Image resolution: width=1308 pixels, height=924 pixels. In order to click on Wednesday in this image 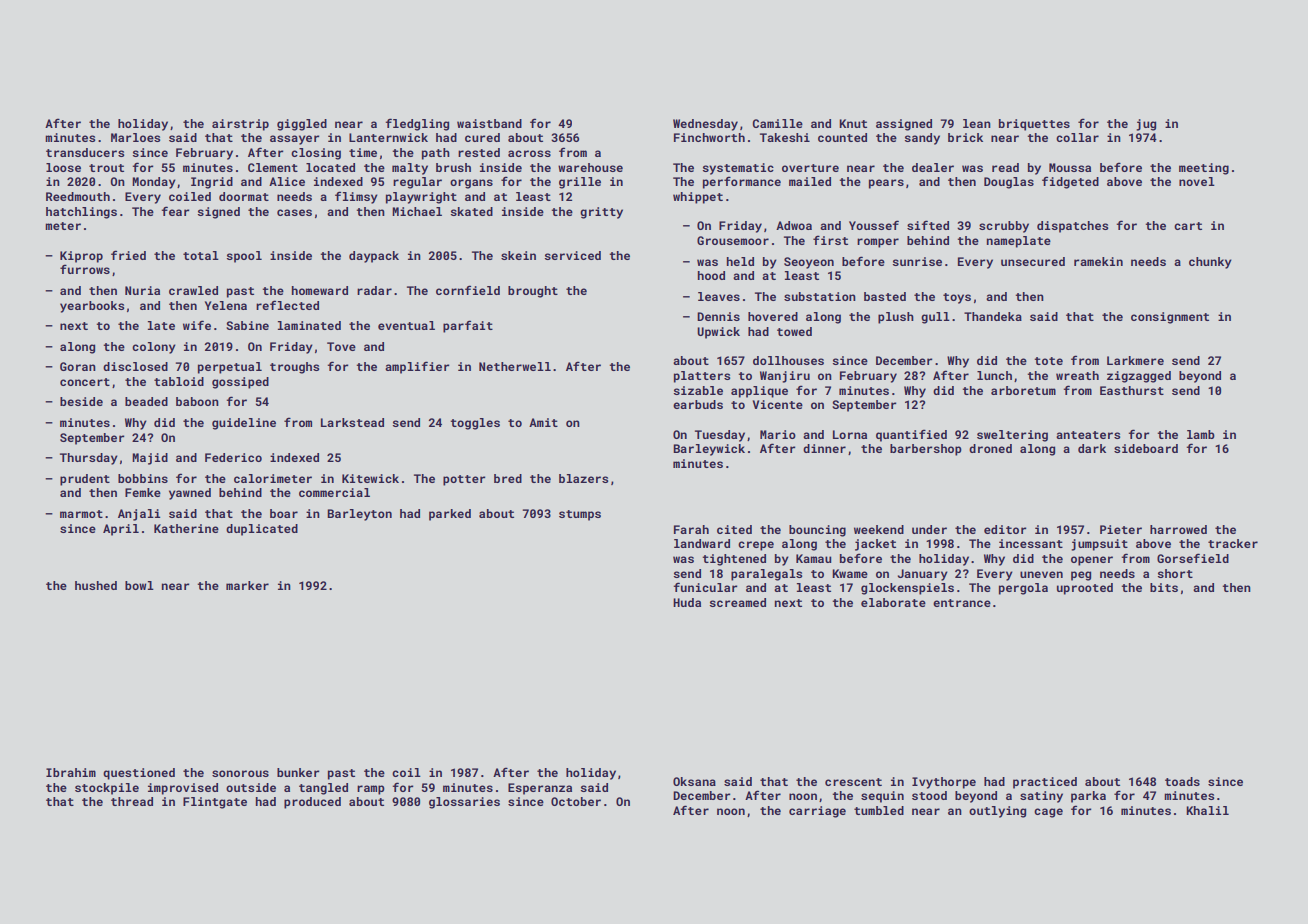, I will do `click(705, 125)`.
